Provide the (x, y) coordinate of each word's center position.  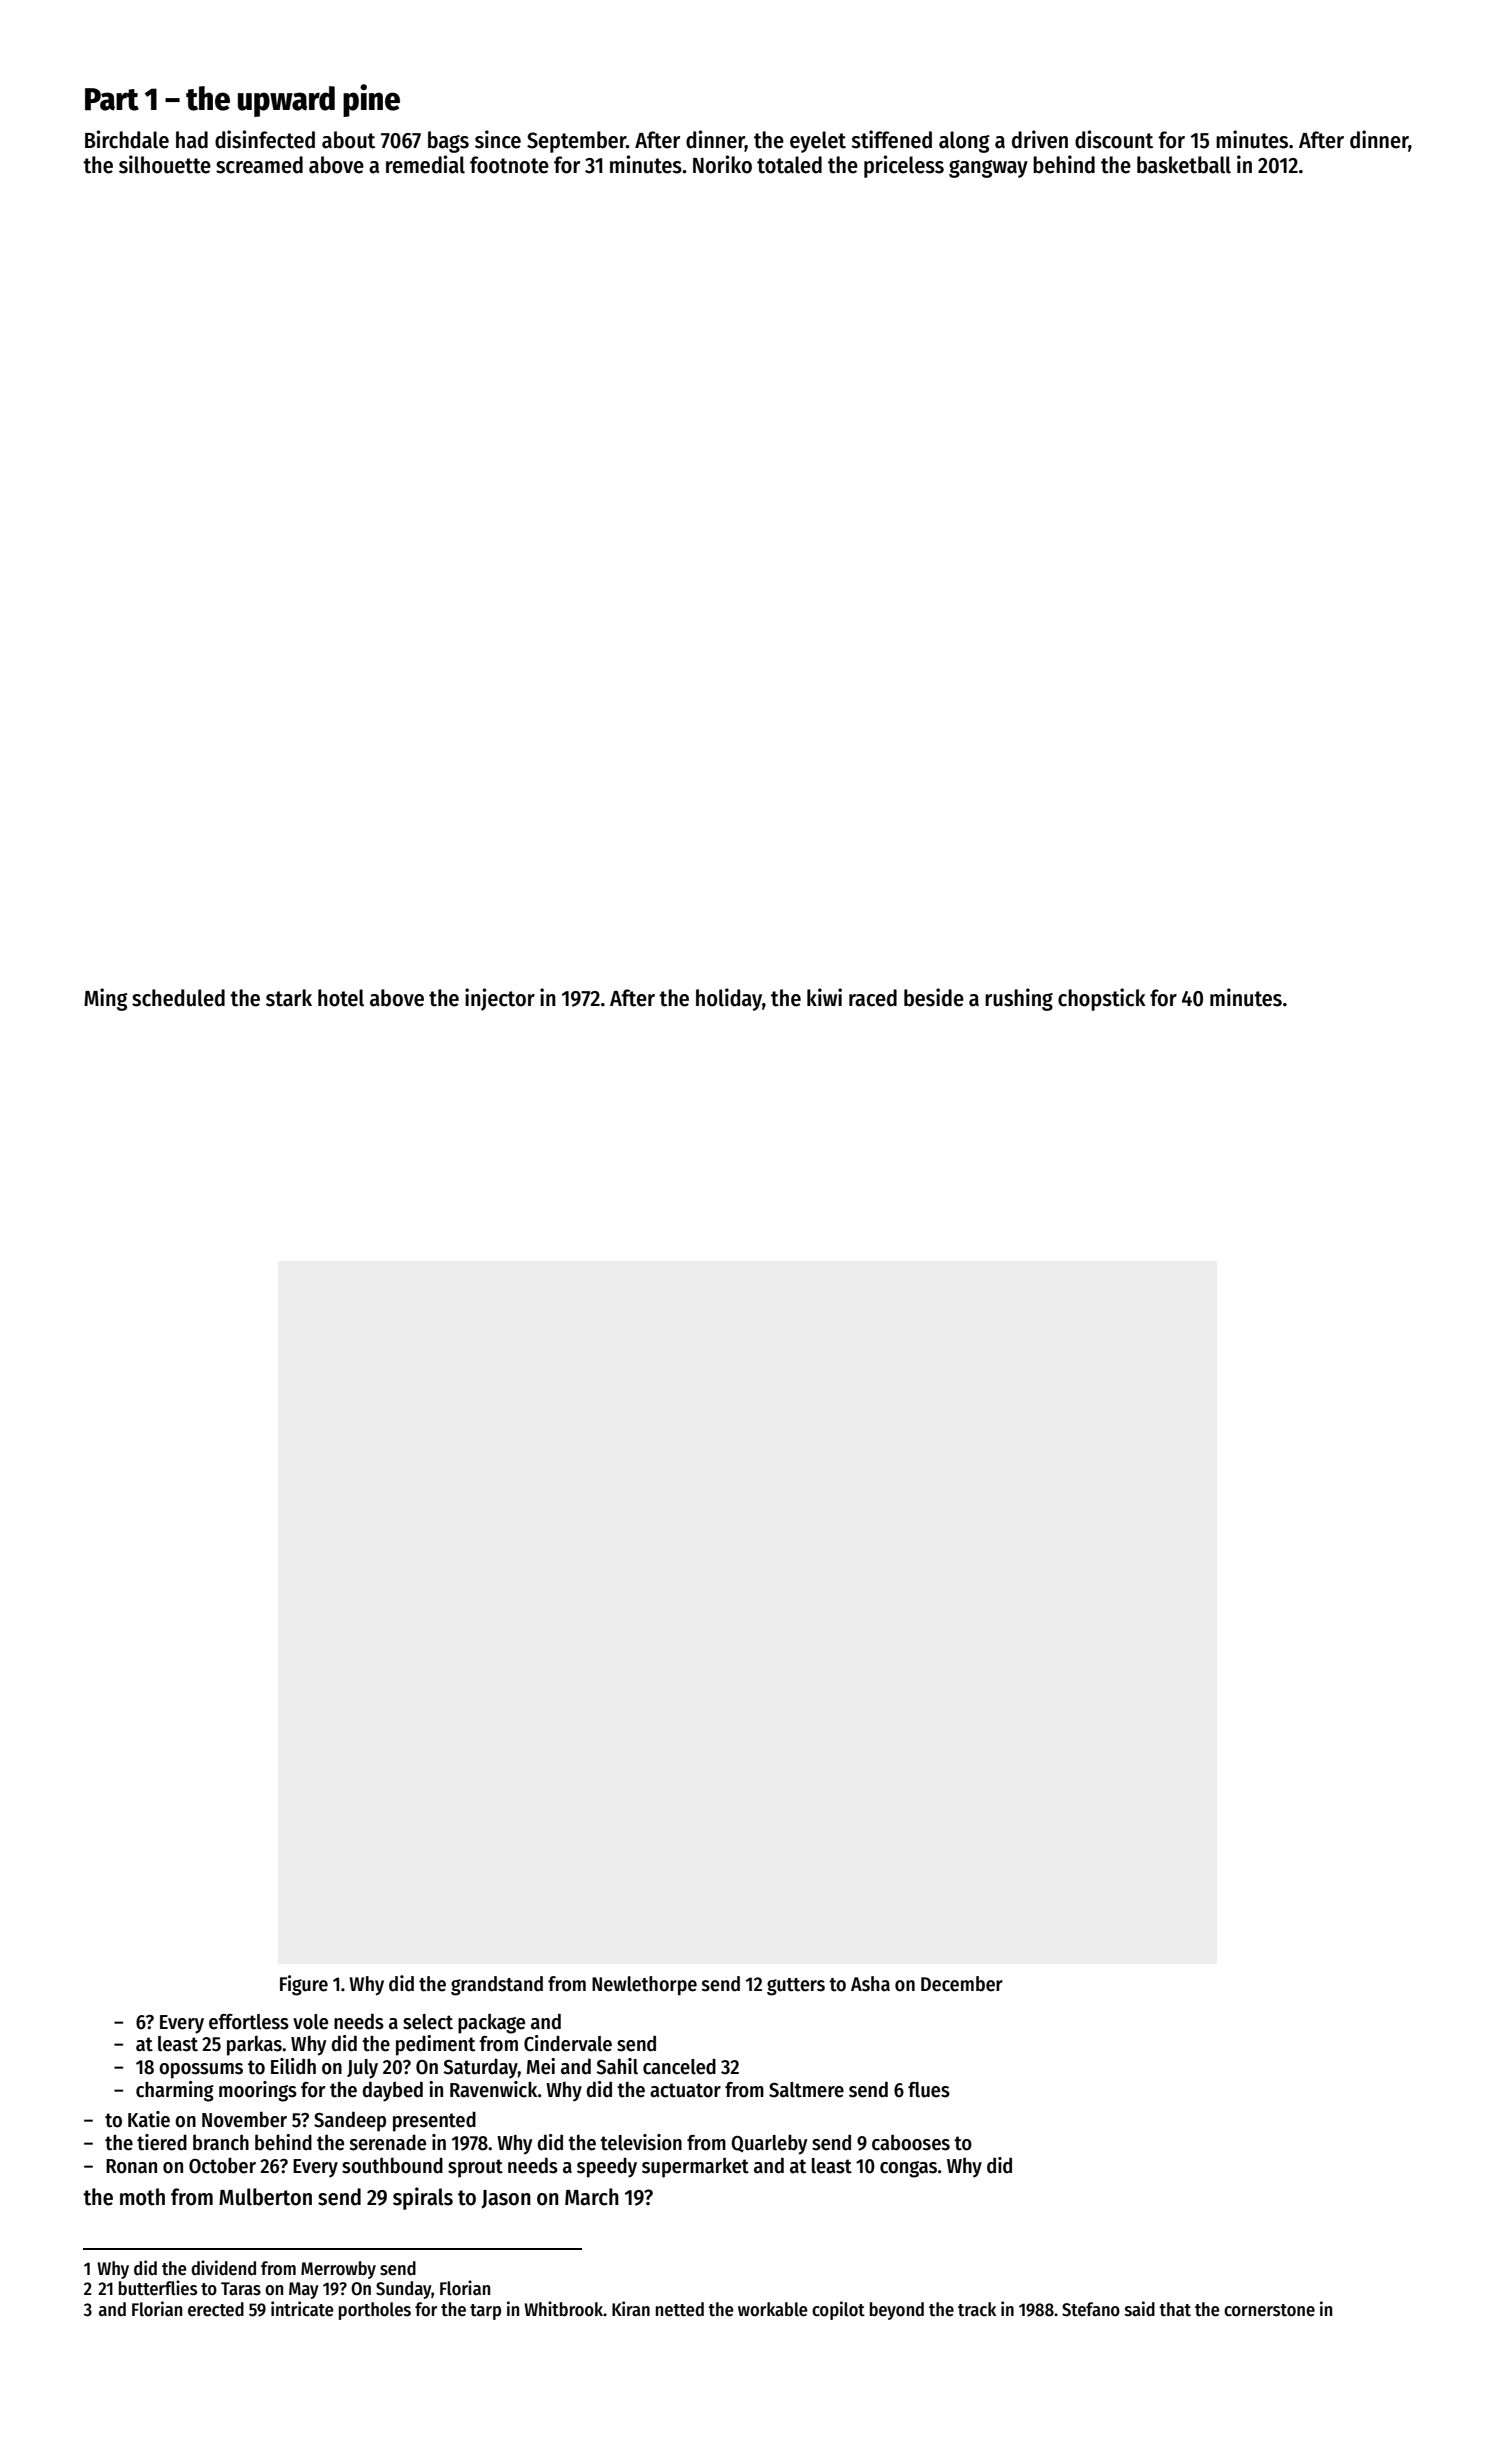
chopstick (1102, 999)
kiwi (824, 997)
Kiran (631, 2309)
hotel (341, 998)
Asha (870, 1984)
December (962, 1984)
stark (289, 998)
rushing (1019, 999)
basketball (1184, 165)
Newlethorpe (644, 1986)
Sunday (404, 2290)
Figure (304, 1985)
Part (112, 99)
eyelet (818, 142)
